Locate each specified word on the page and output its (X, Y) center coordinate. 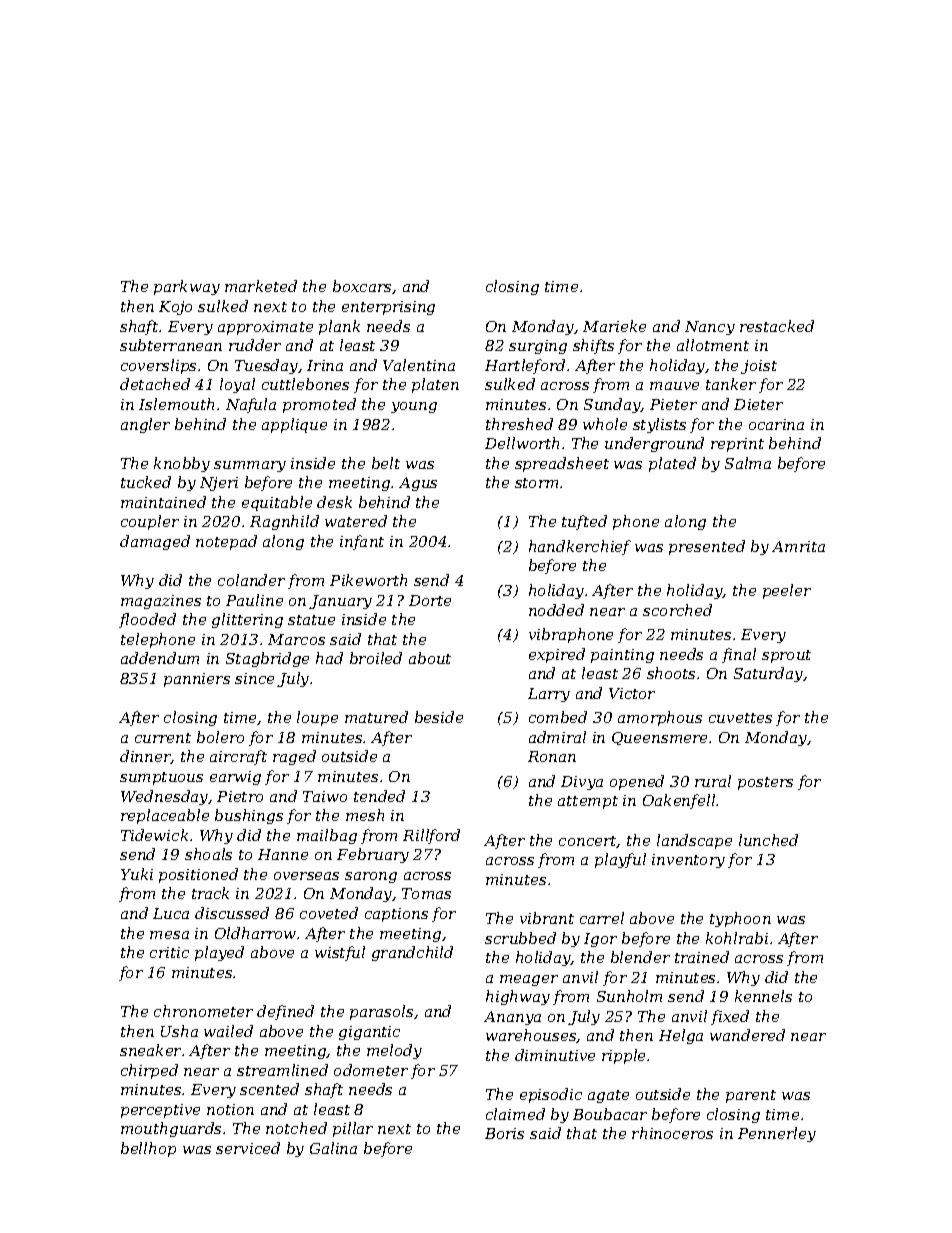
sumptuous (161, 778)
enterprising (388, 308)
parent (751, 1096)
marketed (261, 286)
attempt (588, 802)
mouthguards (171, 1129)
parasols (381, 1012)
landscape (694, 841)
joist (759, 367)
